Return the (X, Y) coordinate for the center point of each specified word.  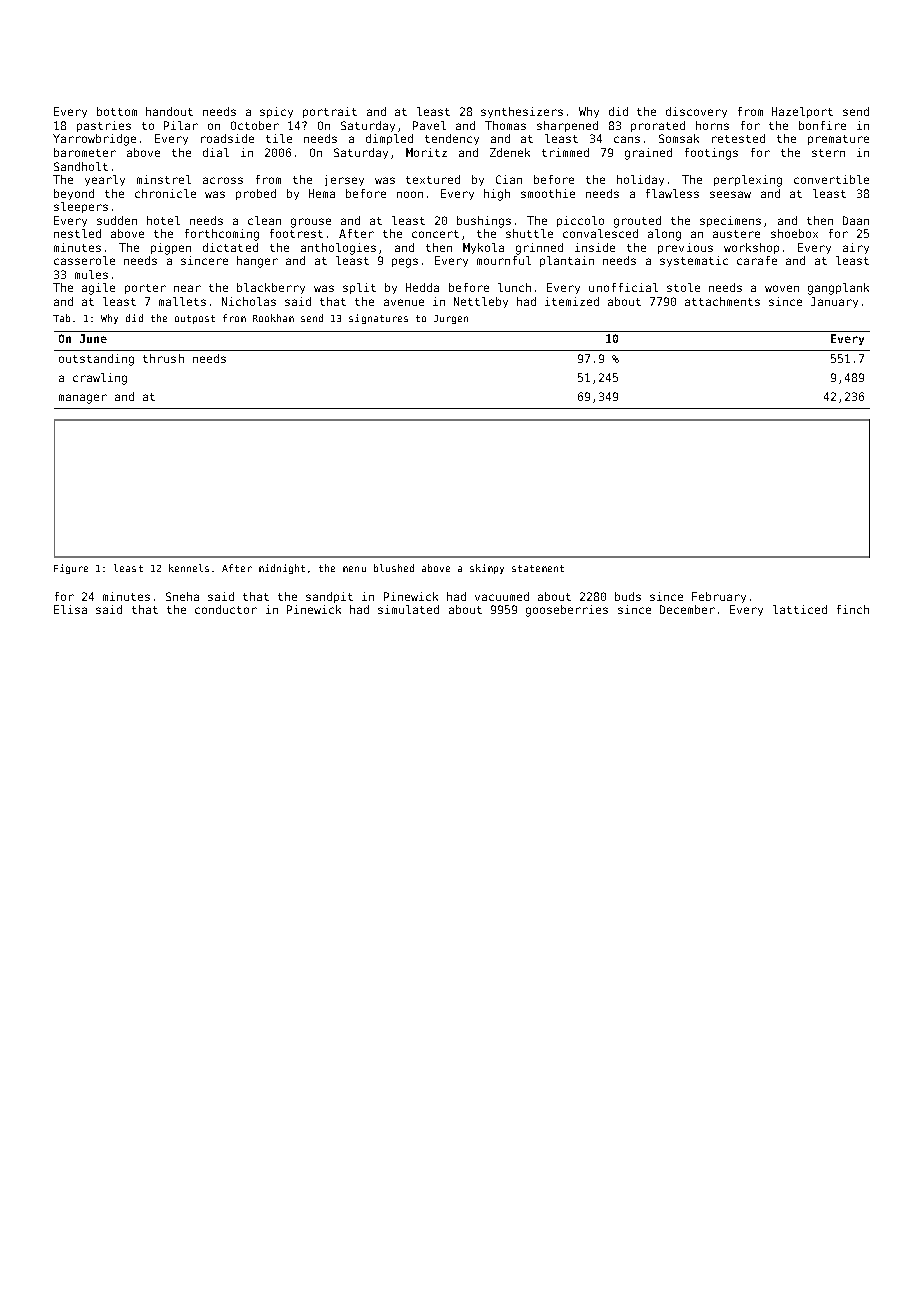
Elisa (70, 609)
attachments (722, 301)
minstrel (164, 179)
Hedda (422, 287)
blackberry (271, 288)
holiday (640, 180)
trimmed (565, 152)
